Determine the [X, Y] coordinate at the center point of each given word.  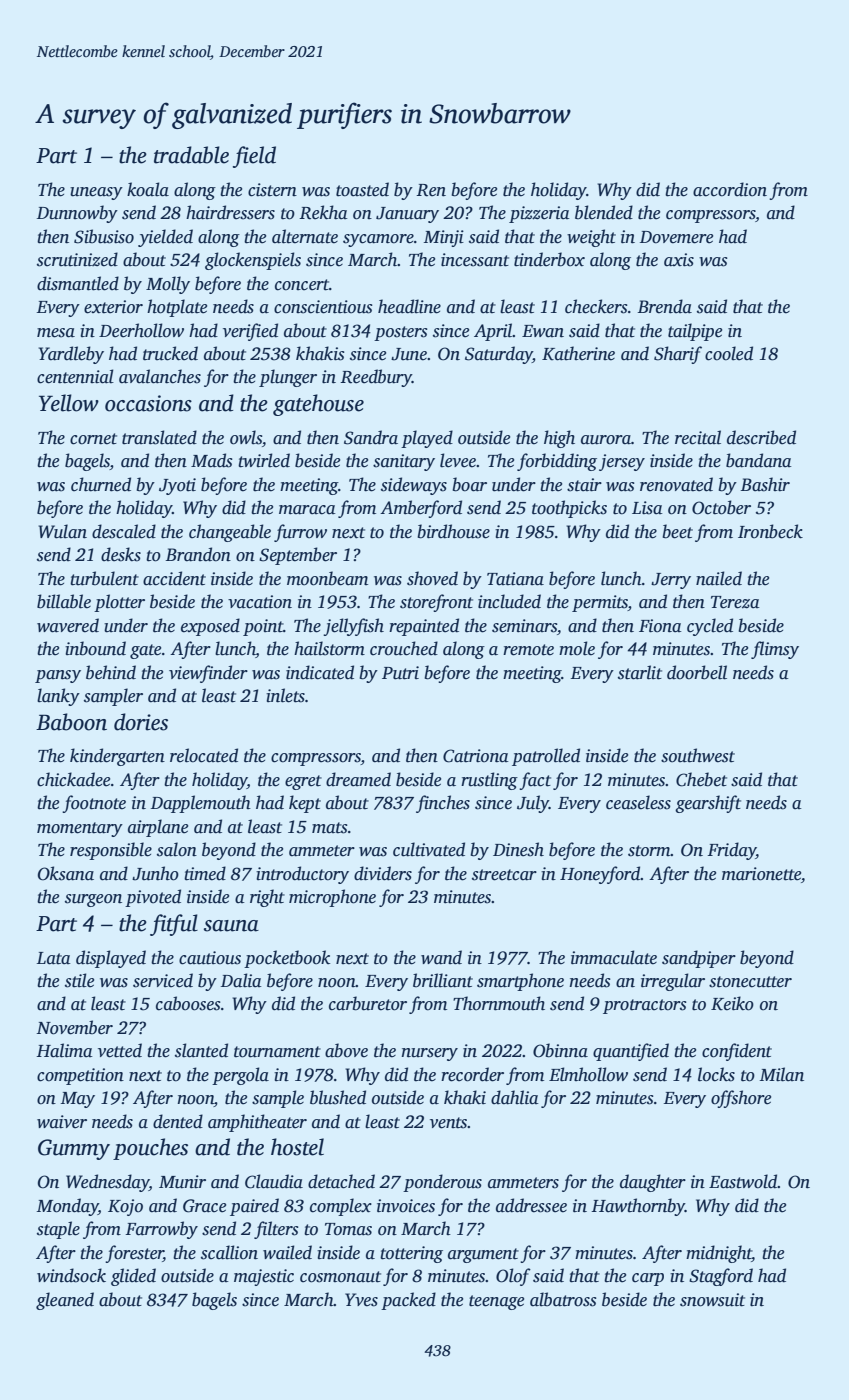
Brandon [198, 554]
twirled [264, 460]
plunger [288, 378]
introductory [302, 875]
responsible [111, 851]
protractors [645, 1006]
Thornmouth [499, 1003]
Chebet [701, 779]
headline [409, 306]
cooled [729, 353]
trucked [170, 353]
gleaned [65, 1301]
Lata [54, 958]
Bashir [765, 484]
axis [679, 260]
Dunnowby [77, 214]
